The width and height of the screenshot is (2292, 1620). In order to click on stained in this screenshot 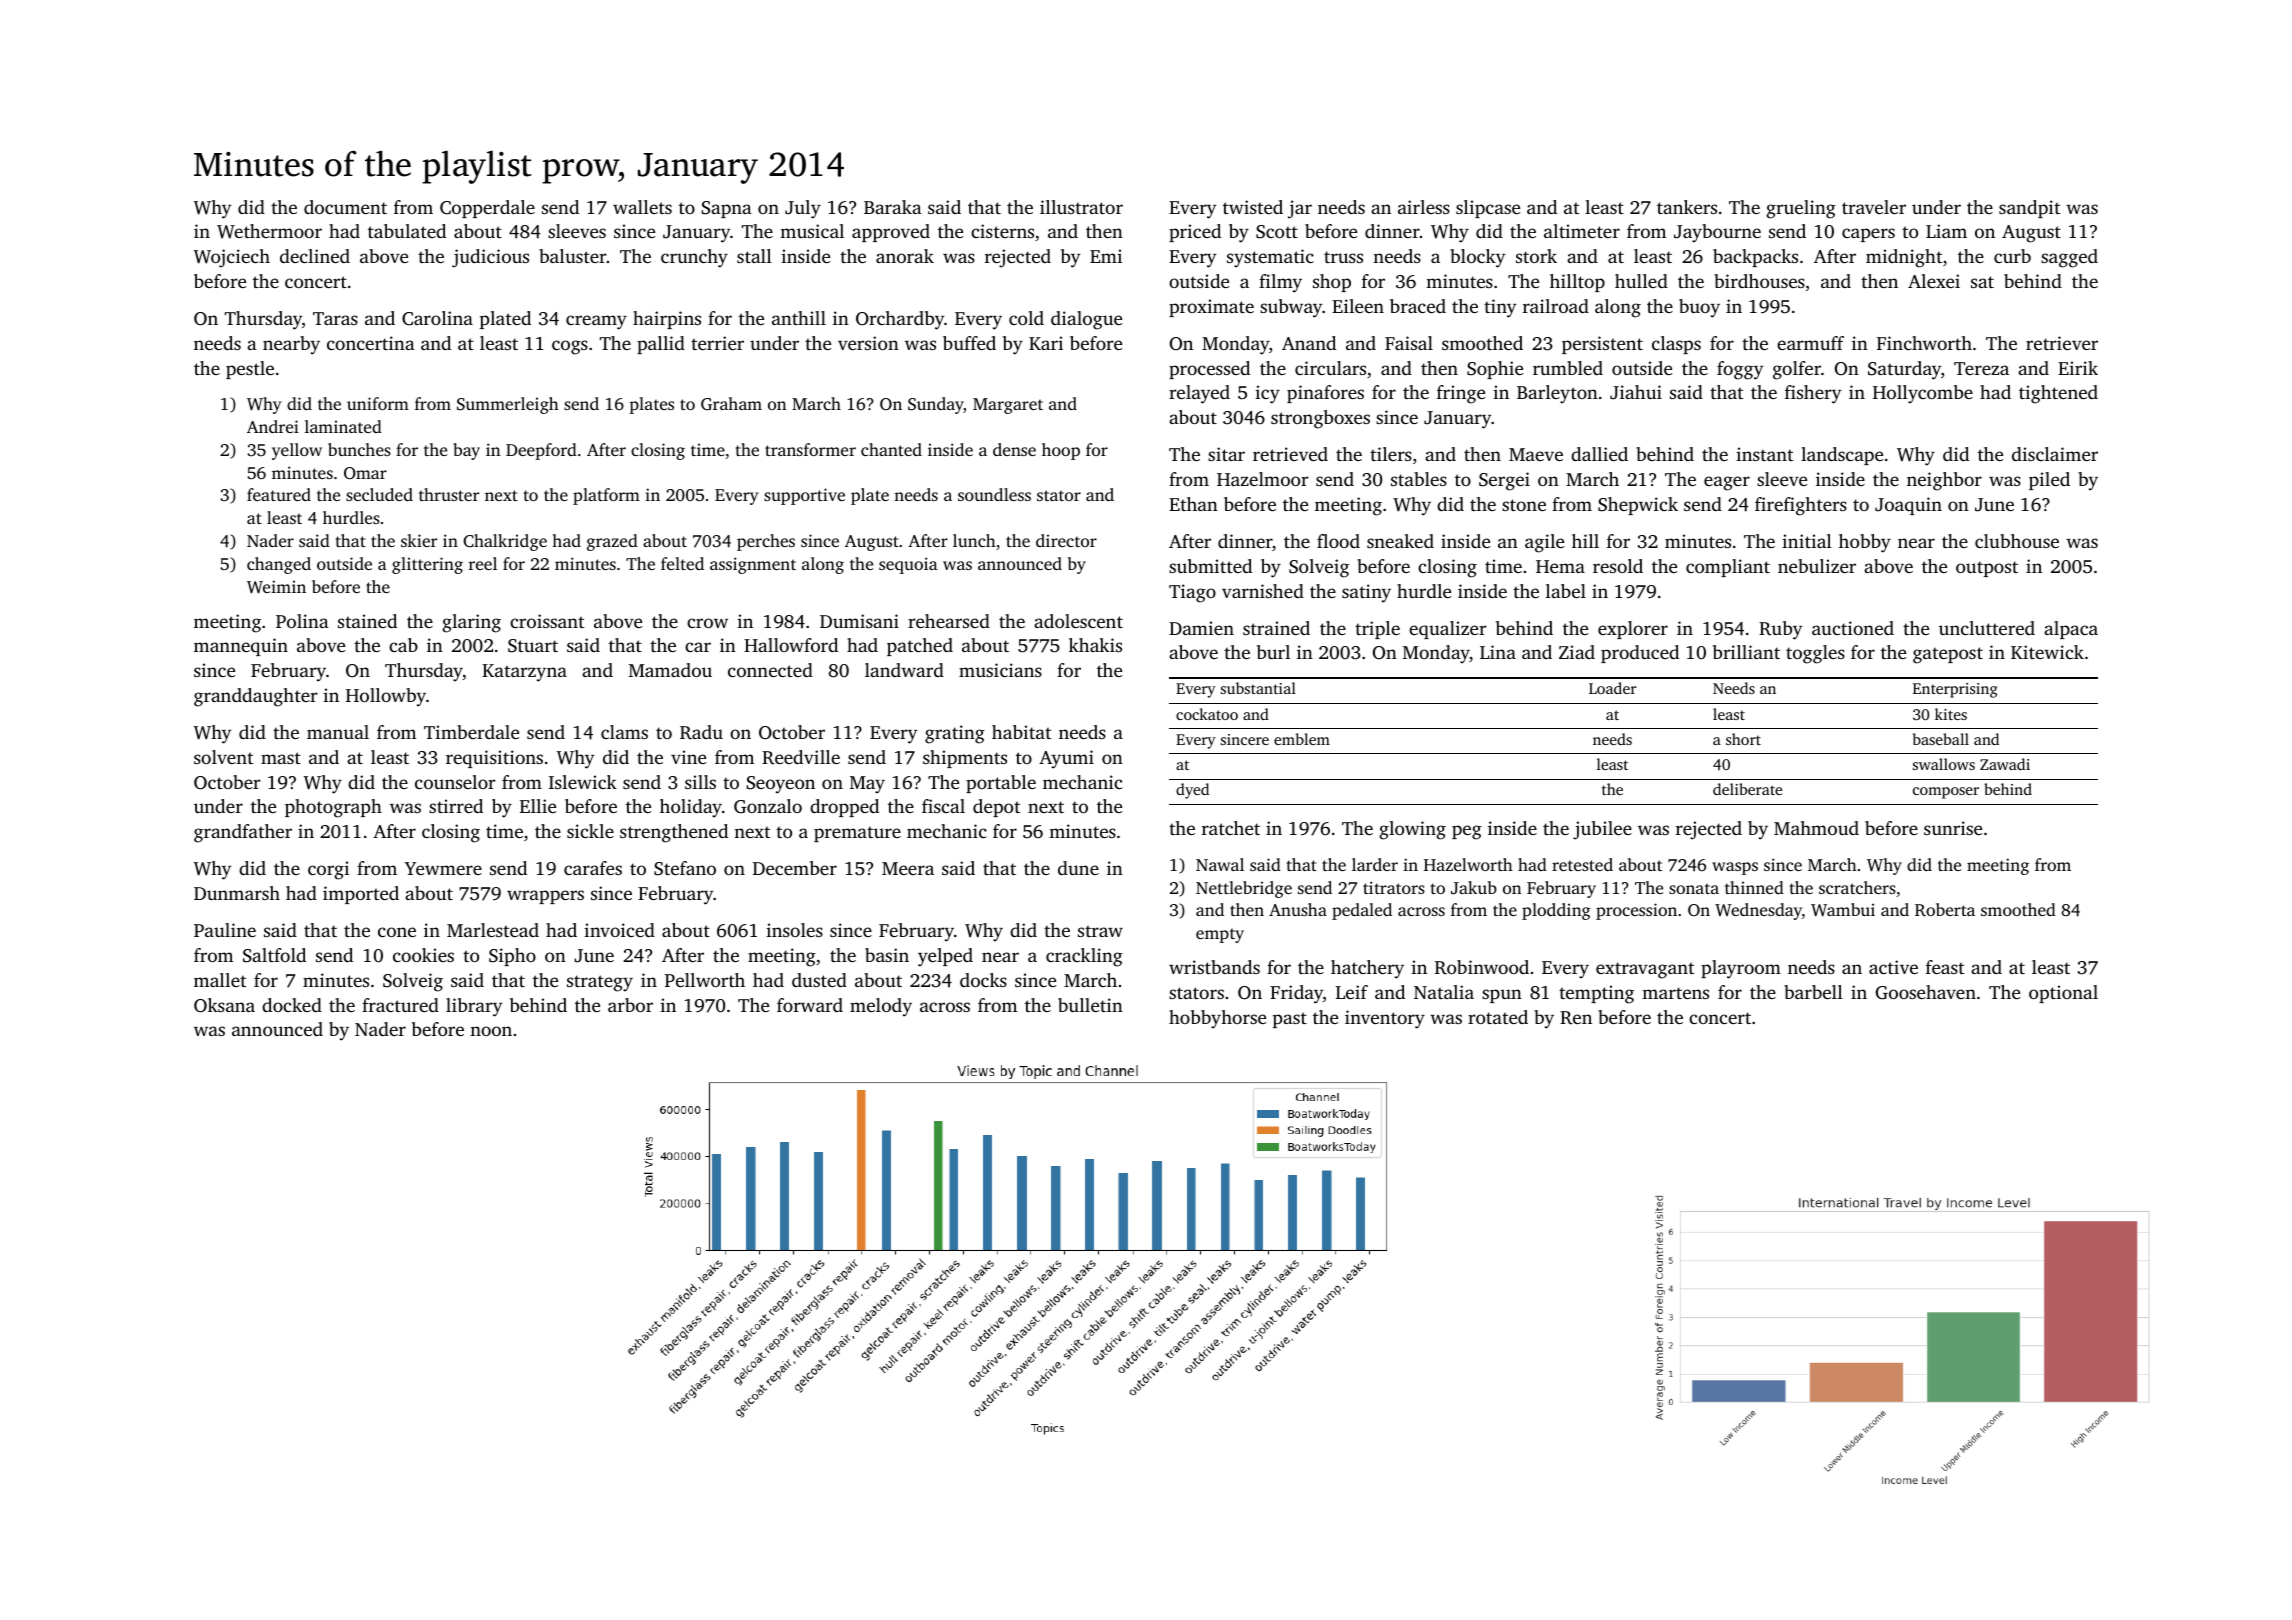, I will do `click(367, 621)`.
